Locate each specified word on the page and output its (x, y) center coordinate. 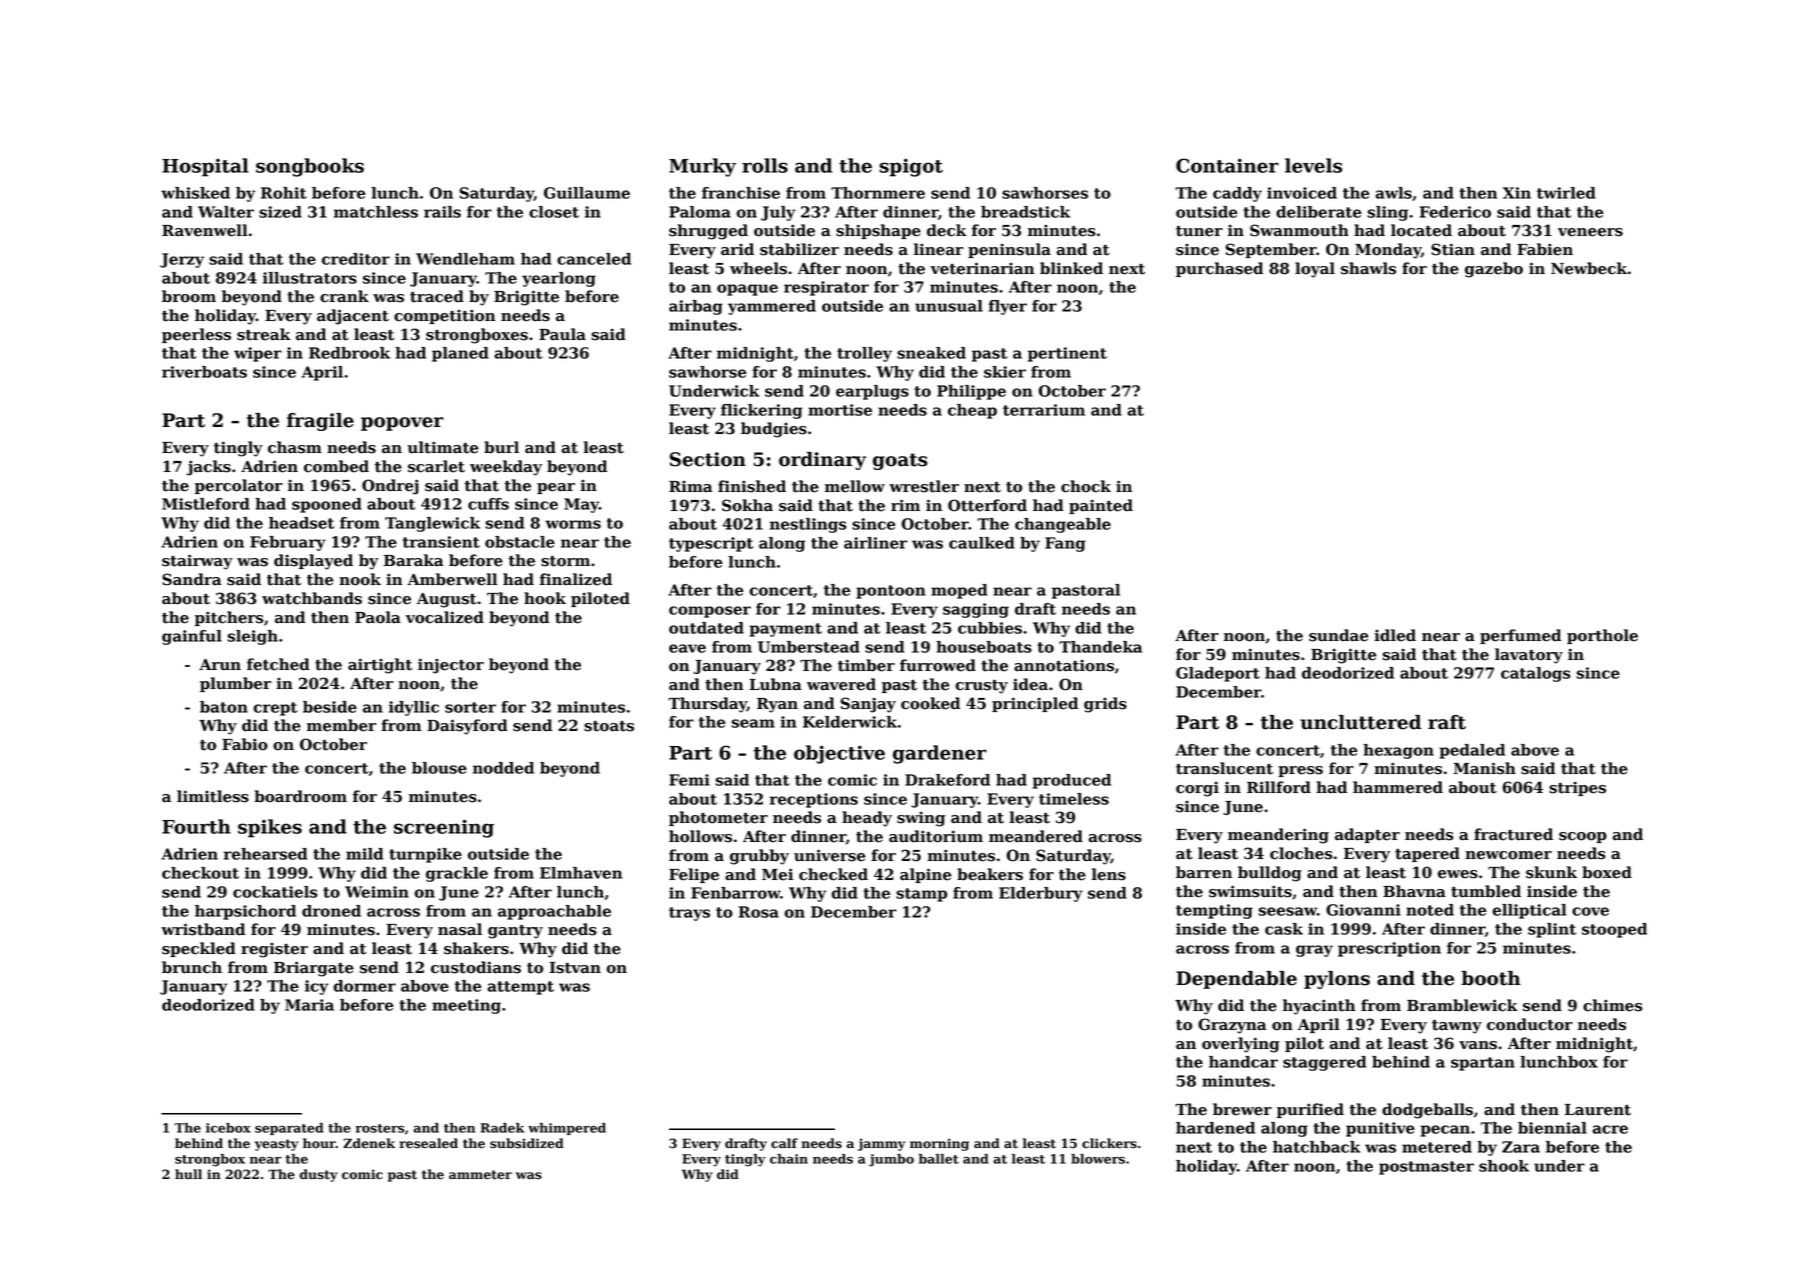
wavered (841, 684)
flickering (762, 411)
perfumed (1520, 636)
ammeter (480, 1175)
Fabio (245, 744)
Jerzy (182, 260)
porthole (1602, 636)
